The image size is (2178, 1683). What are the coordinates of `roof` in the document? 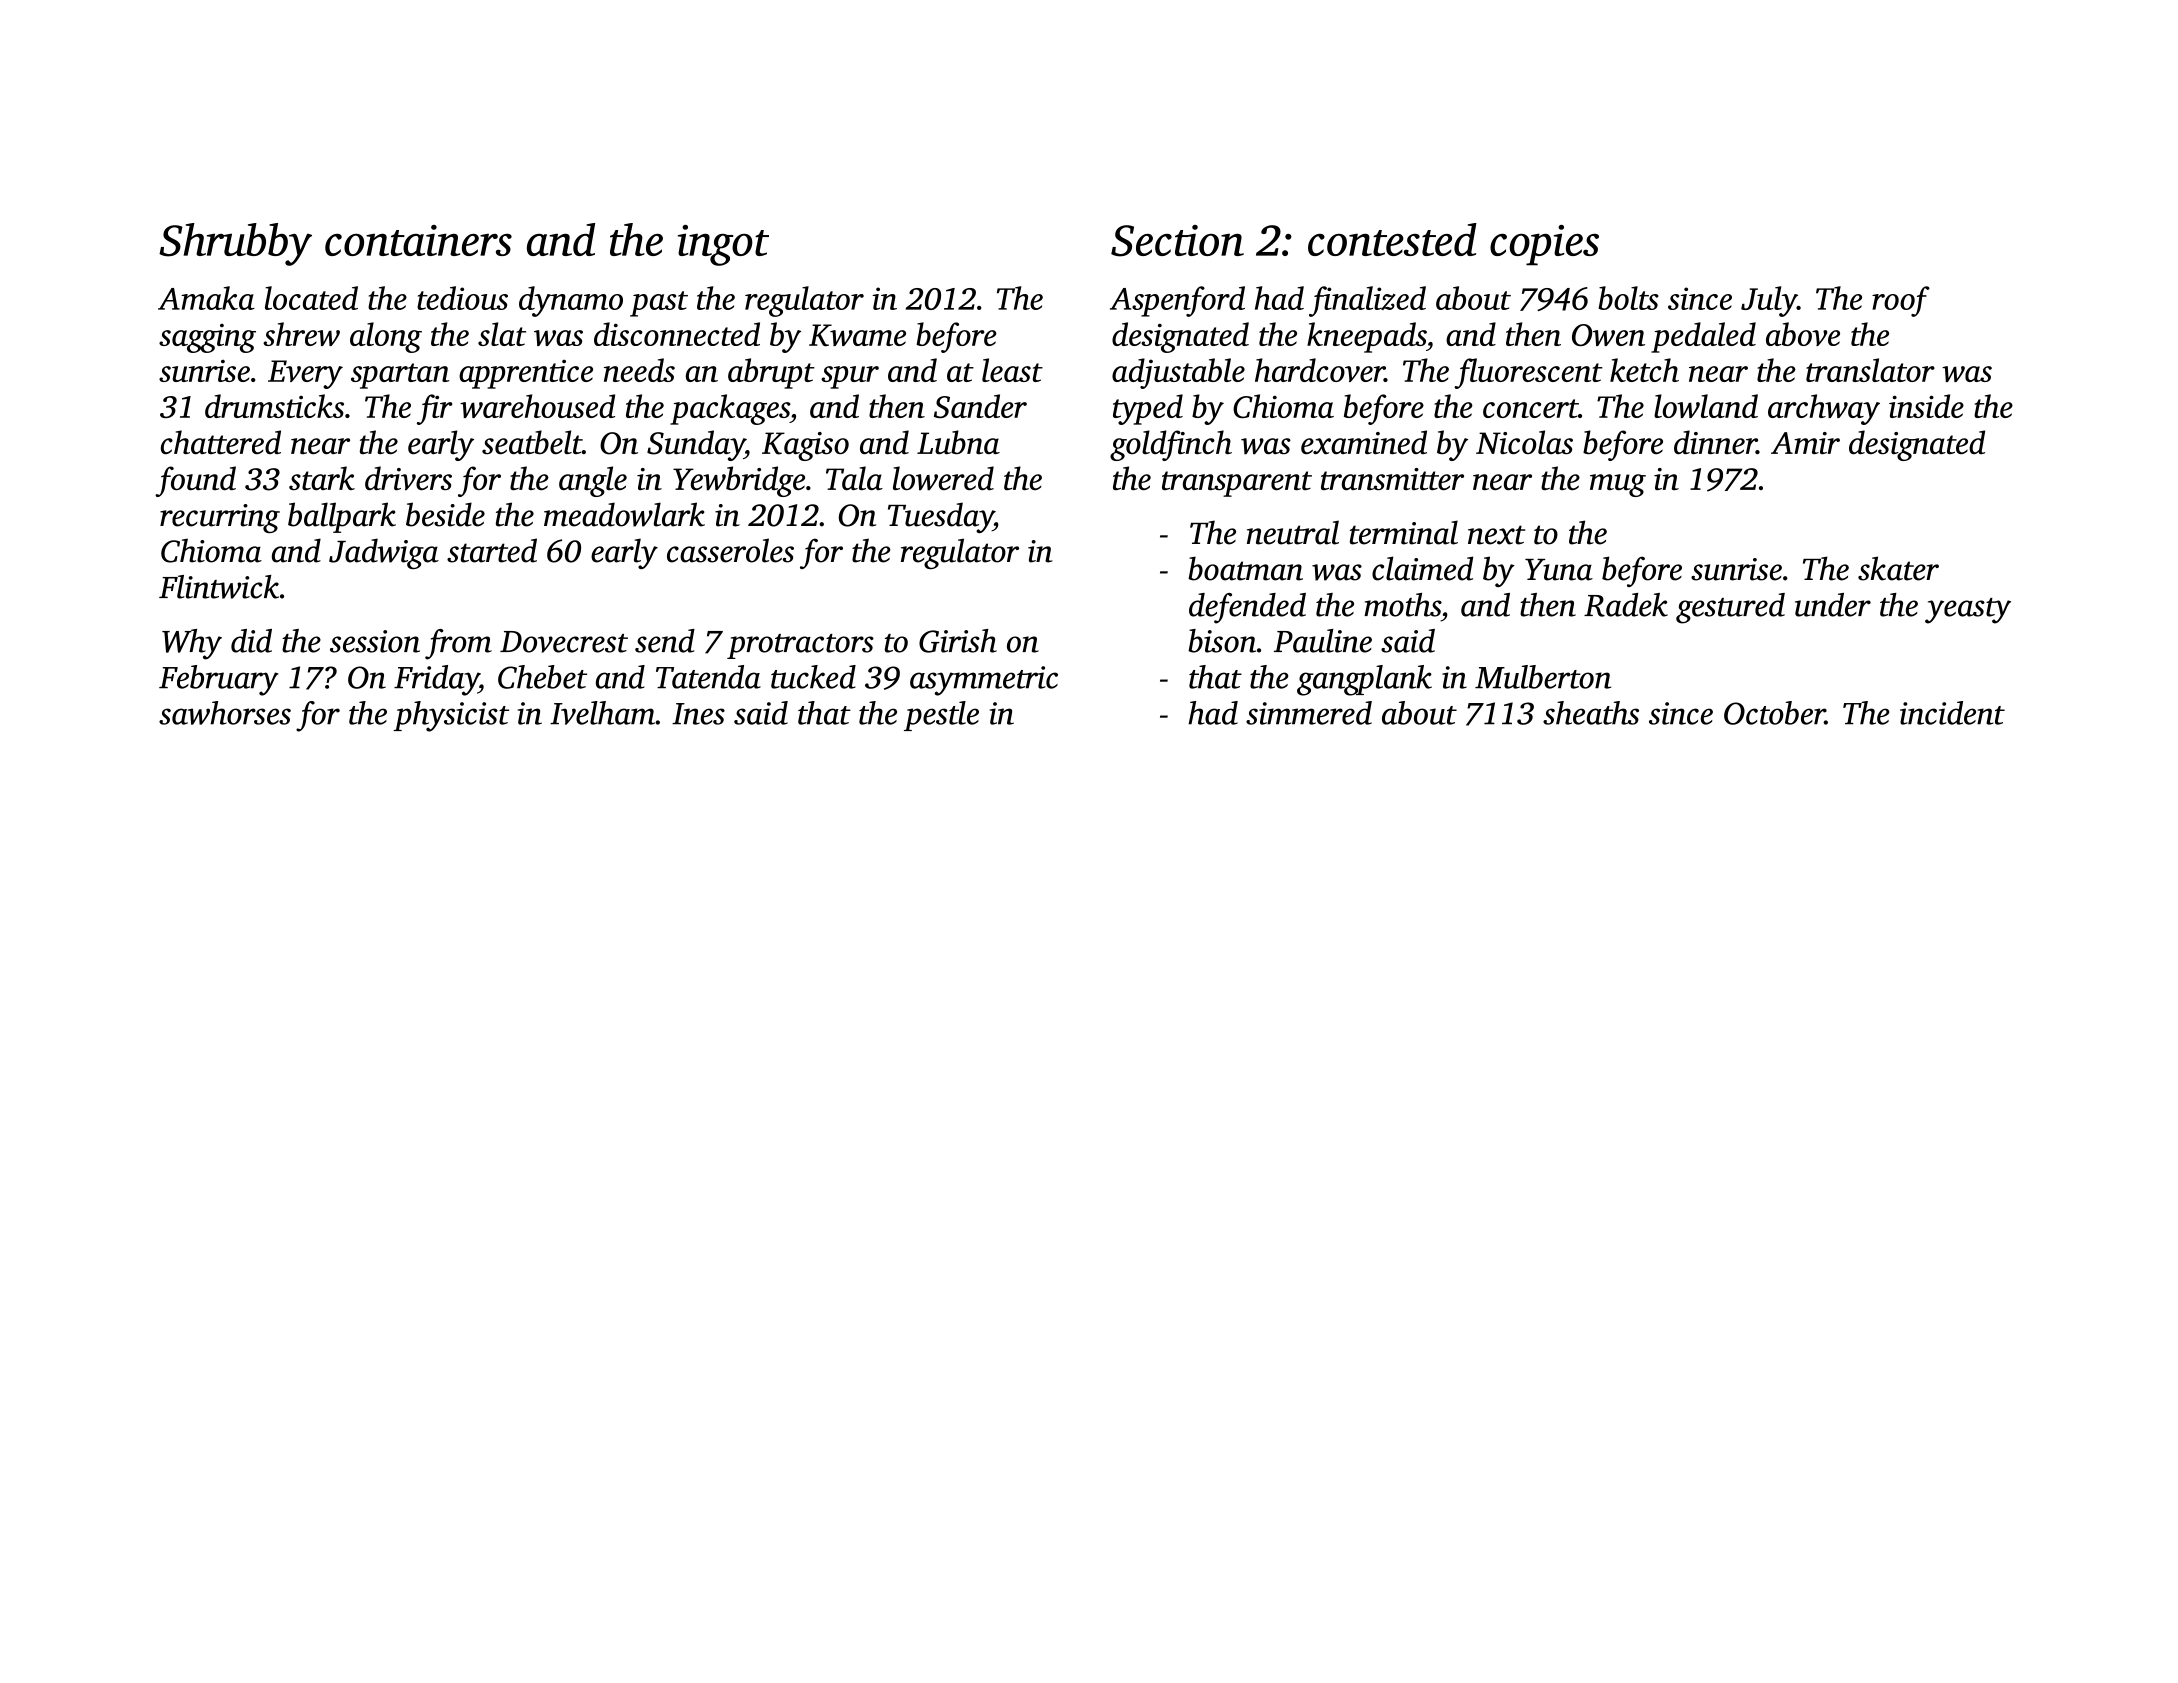 It's located at (1901, 301).
